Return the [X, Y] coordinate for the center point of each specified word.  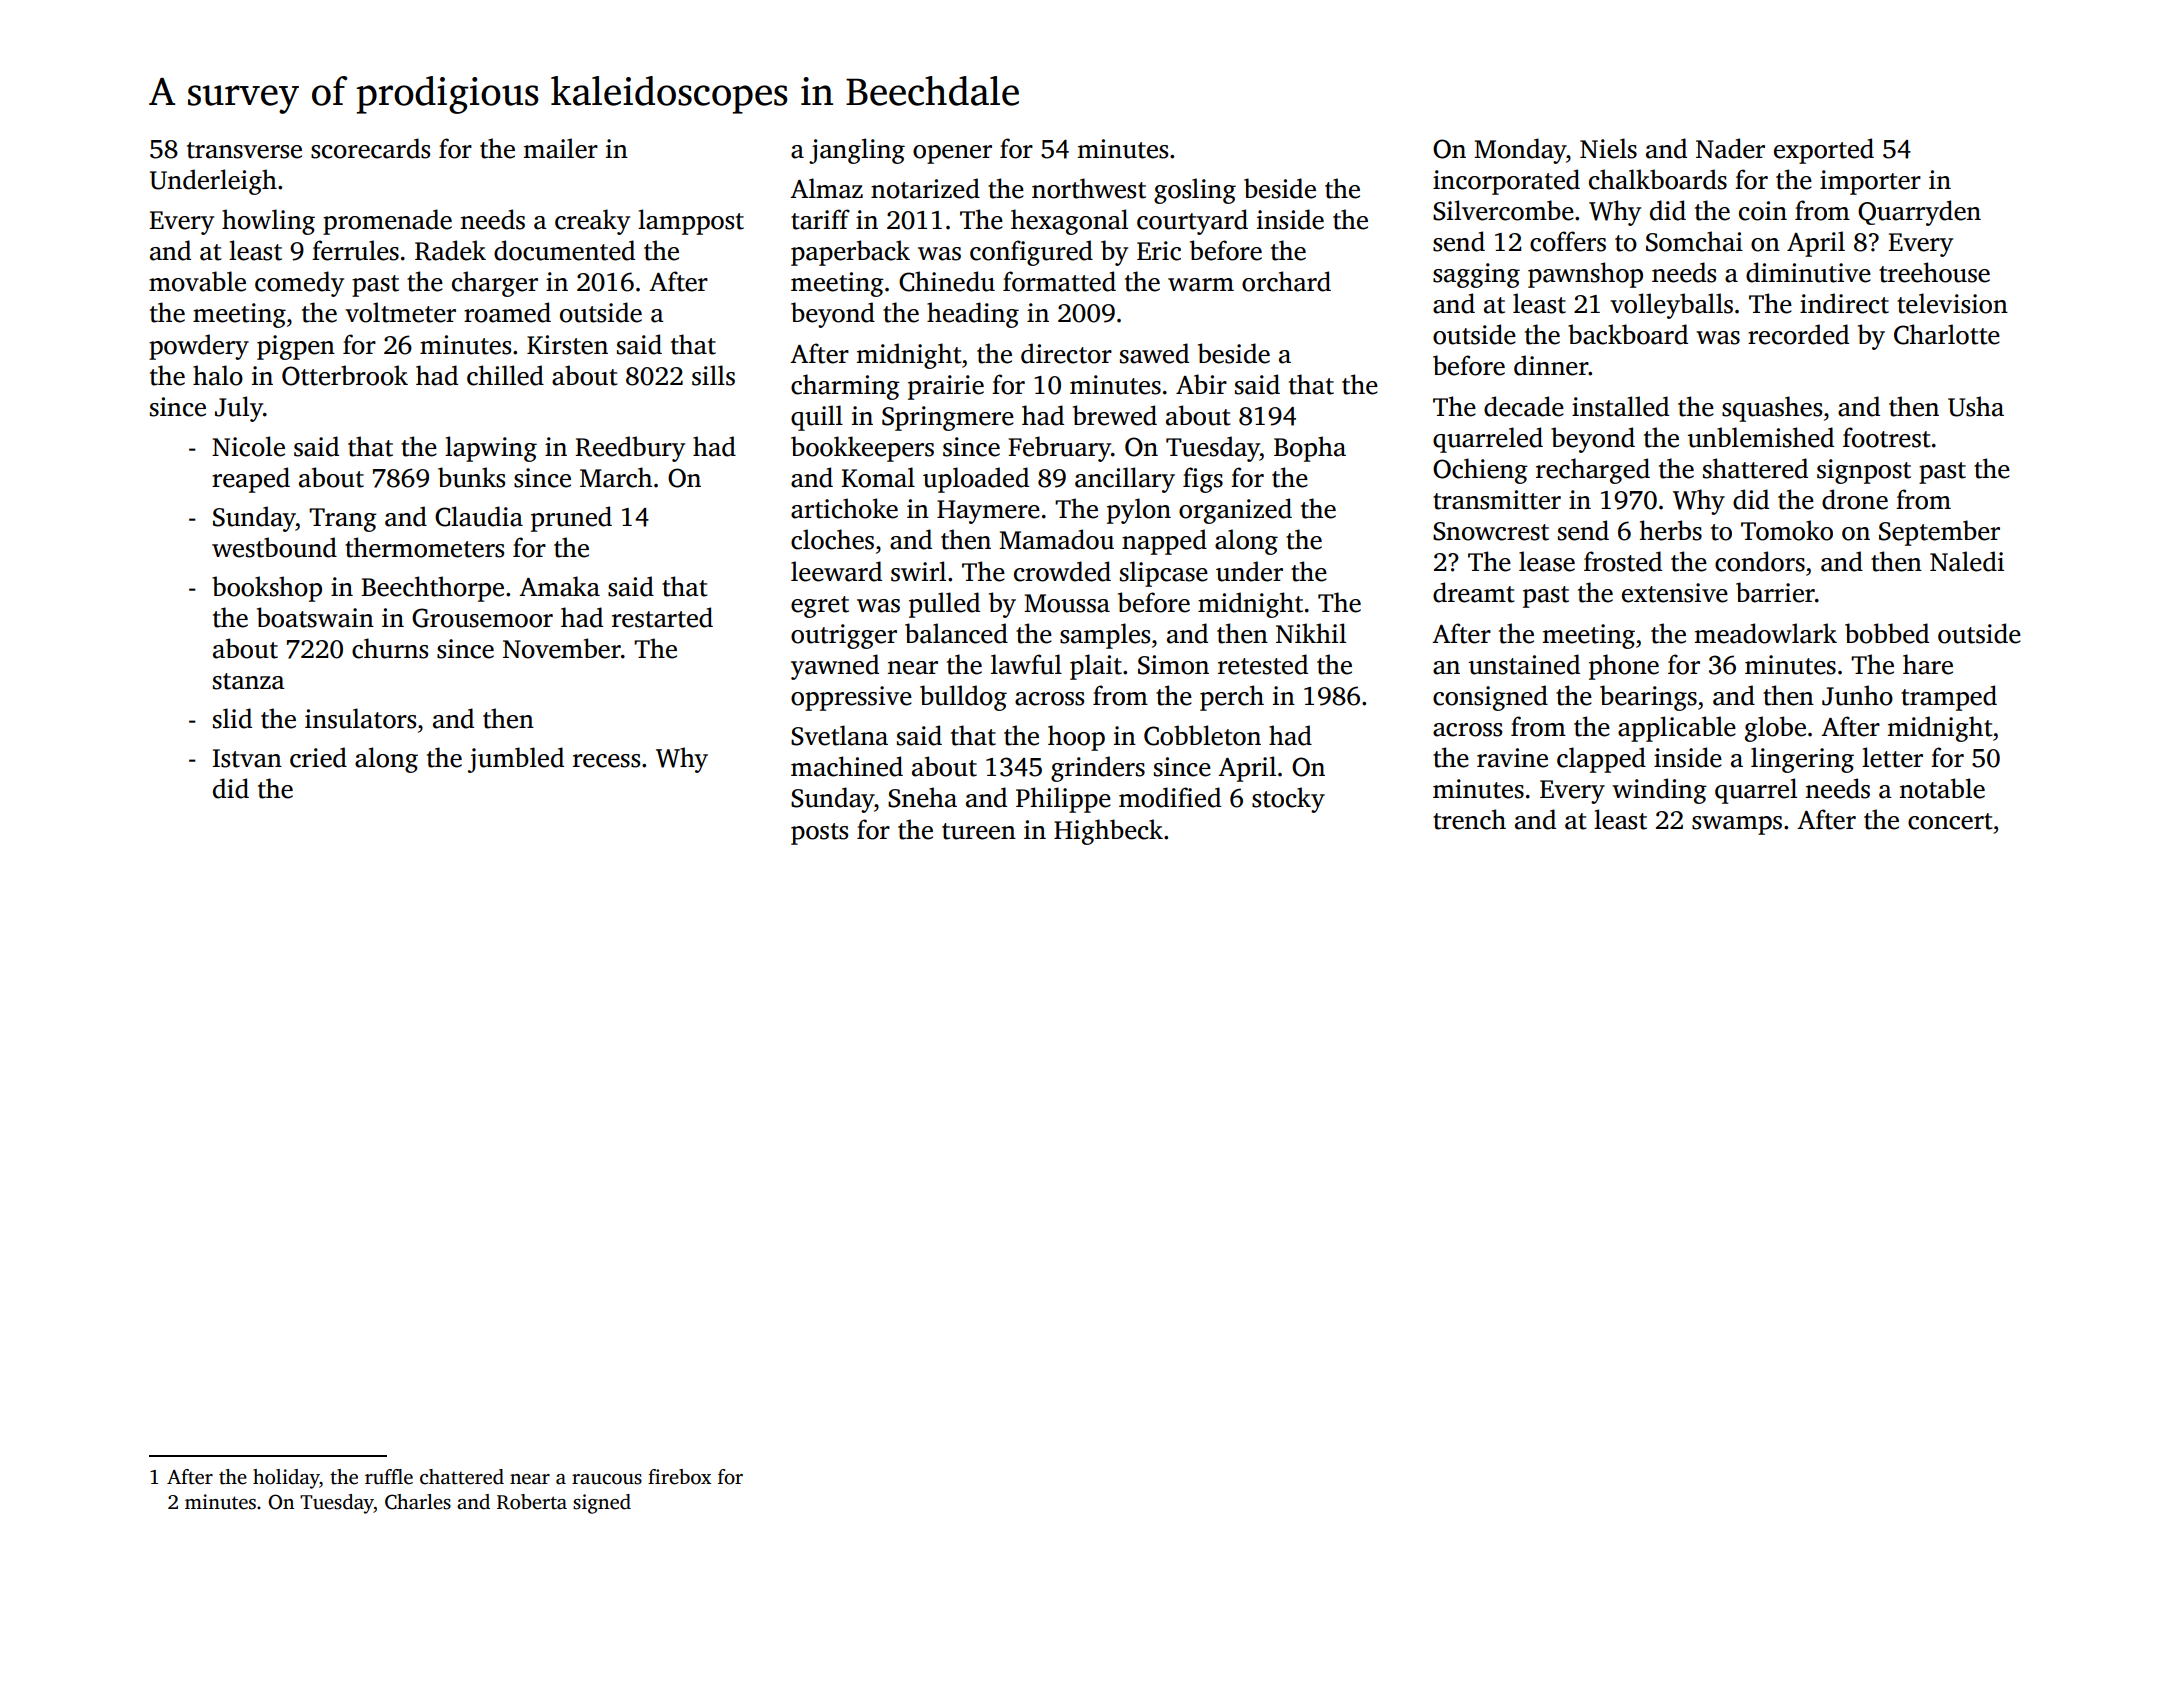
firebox [679, 1477]
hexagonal [1069, 222]
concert [1950, 821]
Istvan [247, 758]
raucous [607, 1479]
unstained [1524, 664]
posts [819, 834]
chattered [462, 1477]
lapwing [491, 449]
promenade [387, 222]
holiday [286, 1479]
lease [1547, 561]
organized [1235, 511]
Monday [1520, 151]
